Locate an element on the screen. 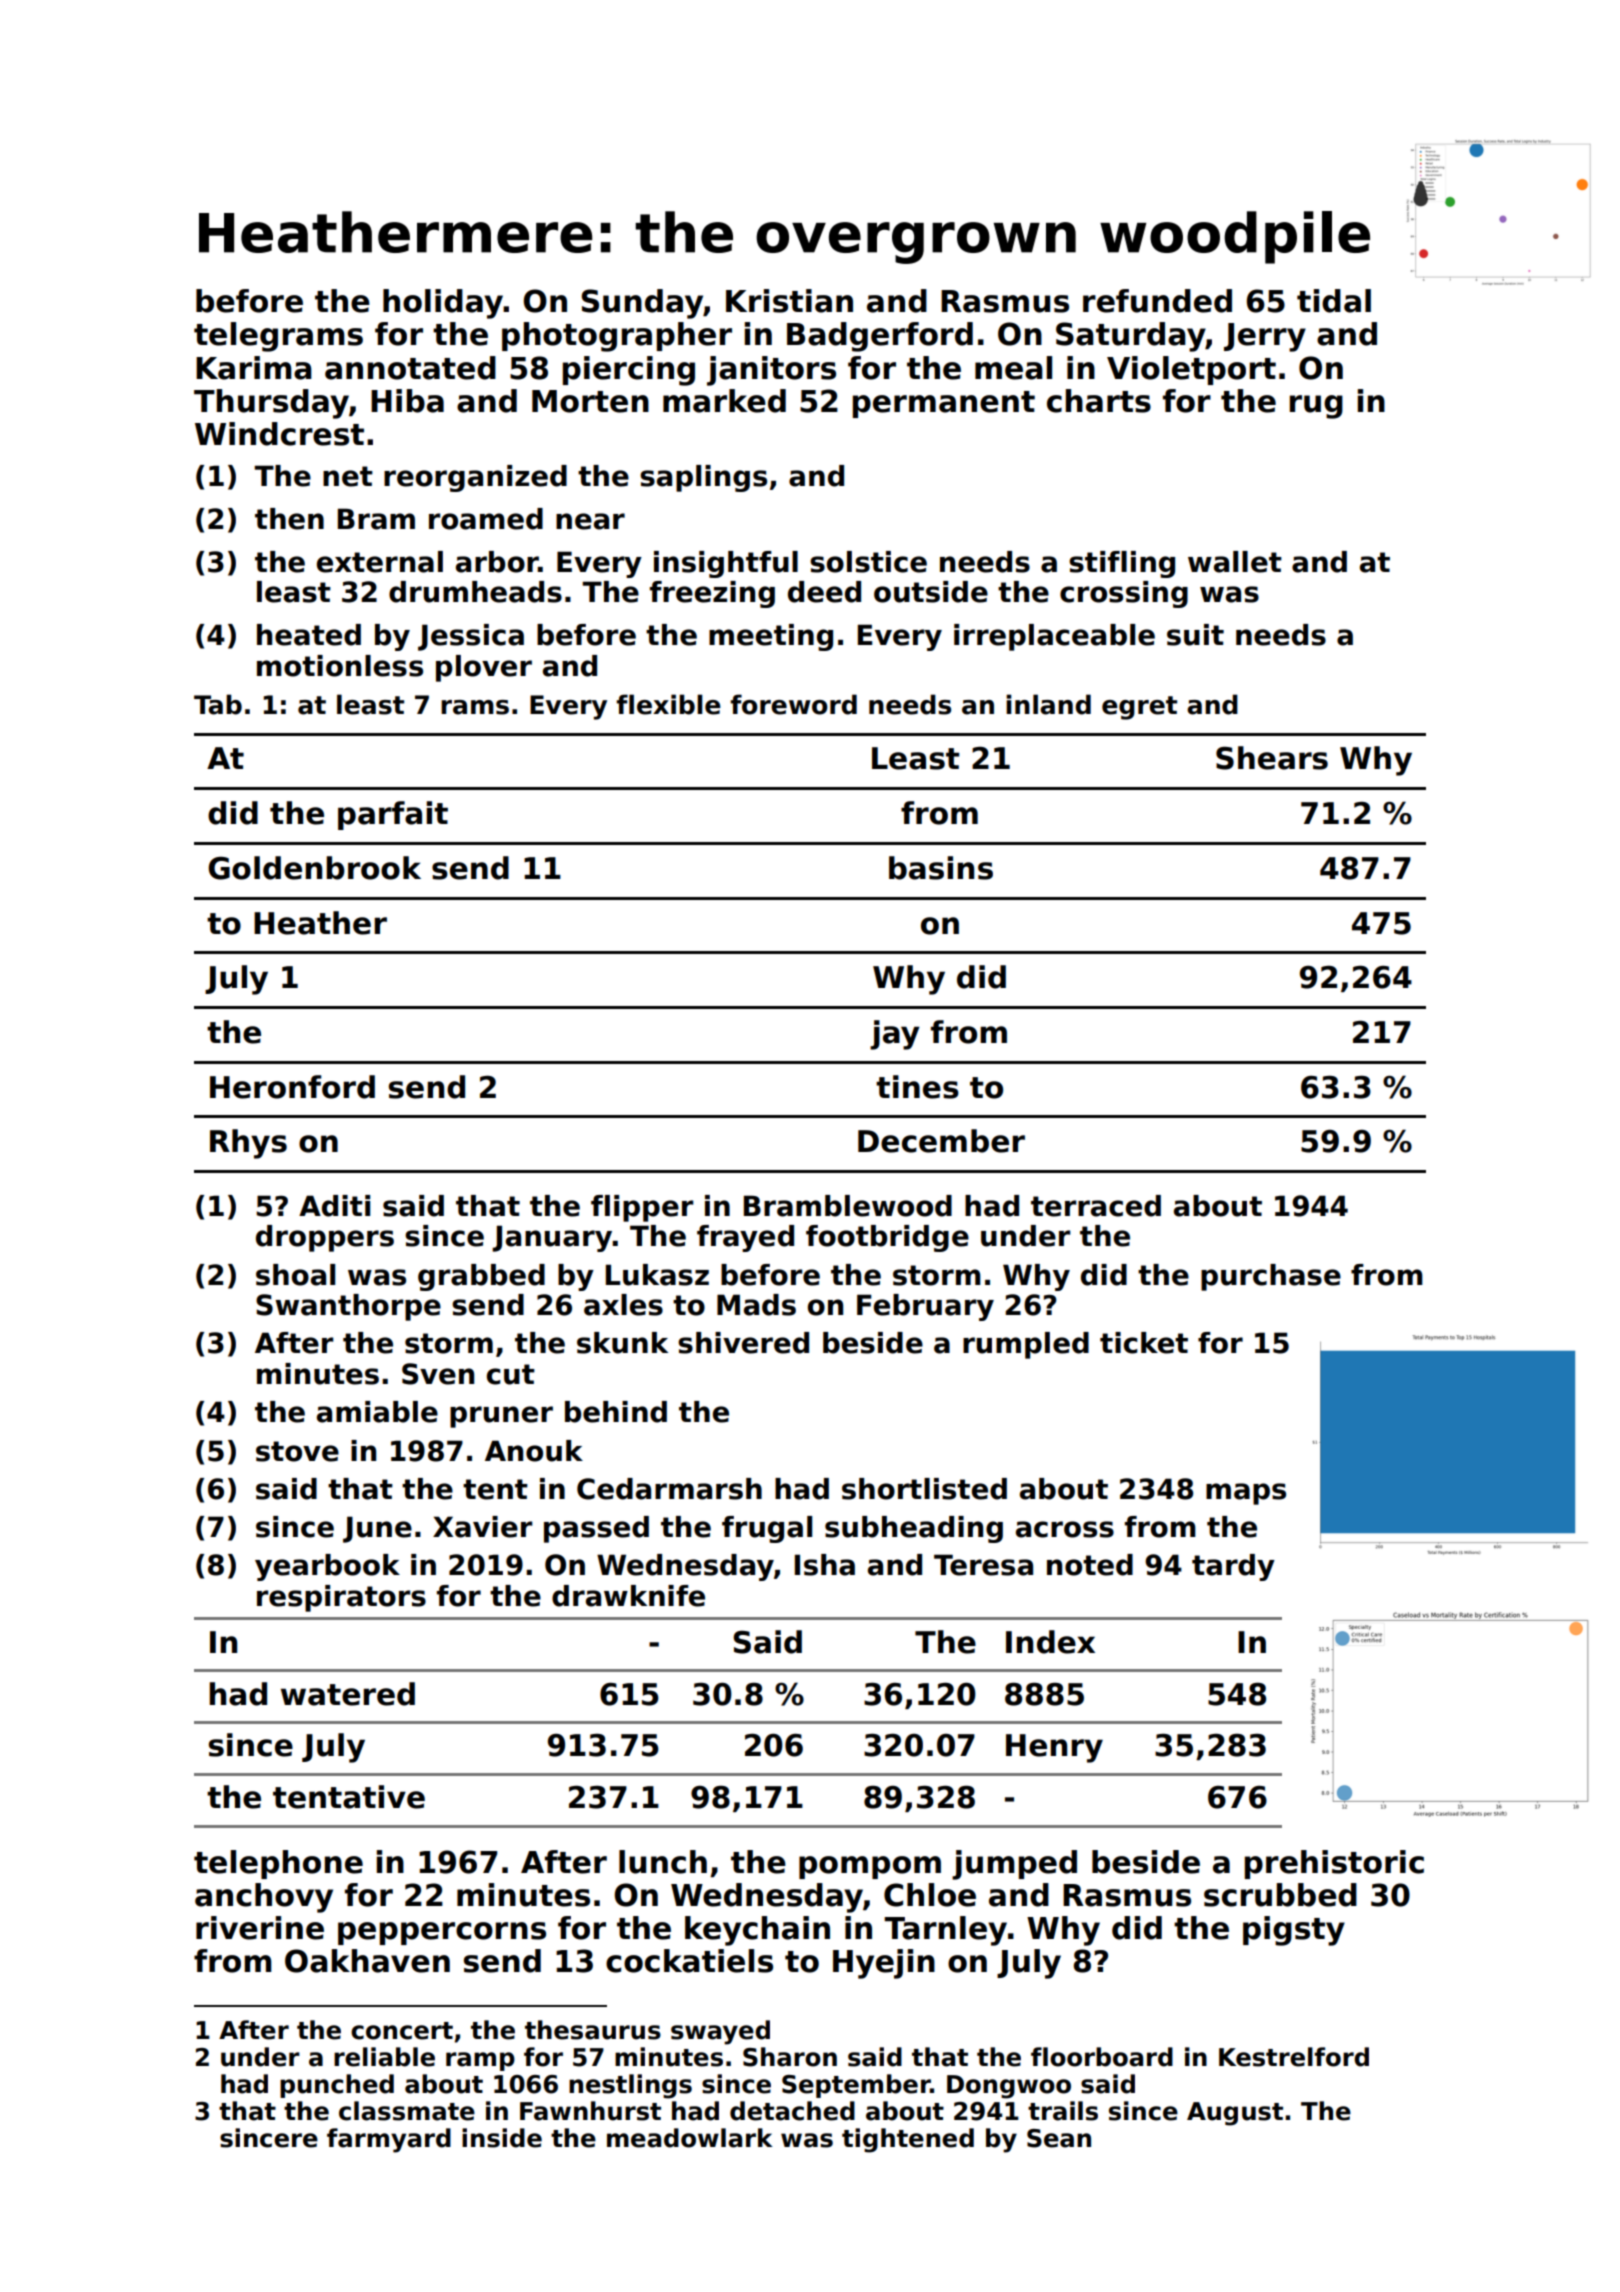 Image resolution: width=1620 pixels, height=2292 pixels. noted is located at coordinates (1090, 1565).
